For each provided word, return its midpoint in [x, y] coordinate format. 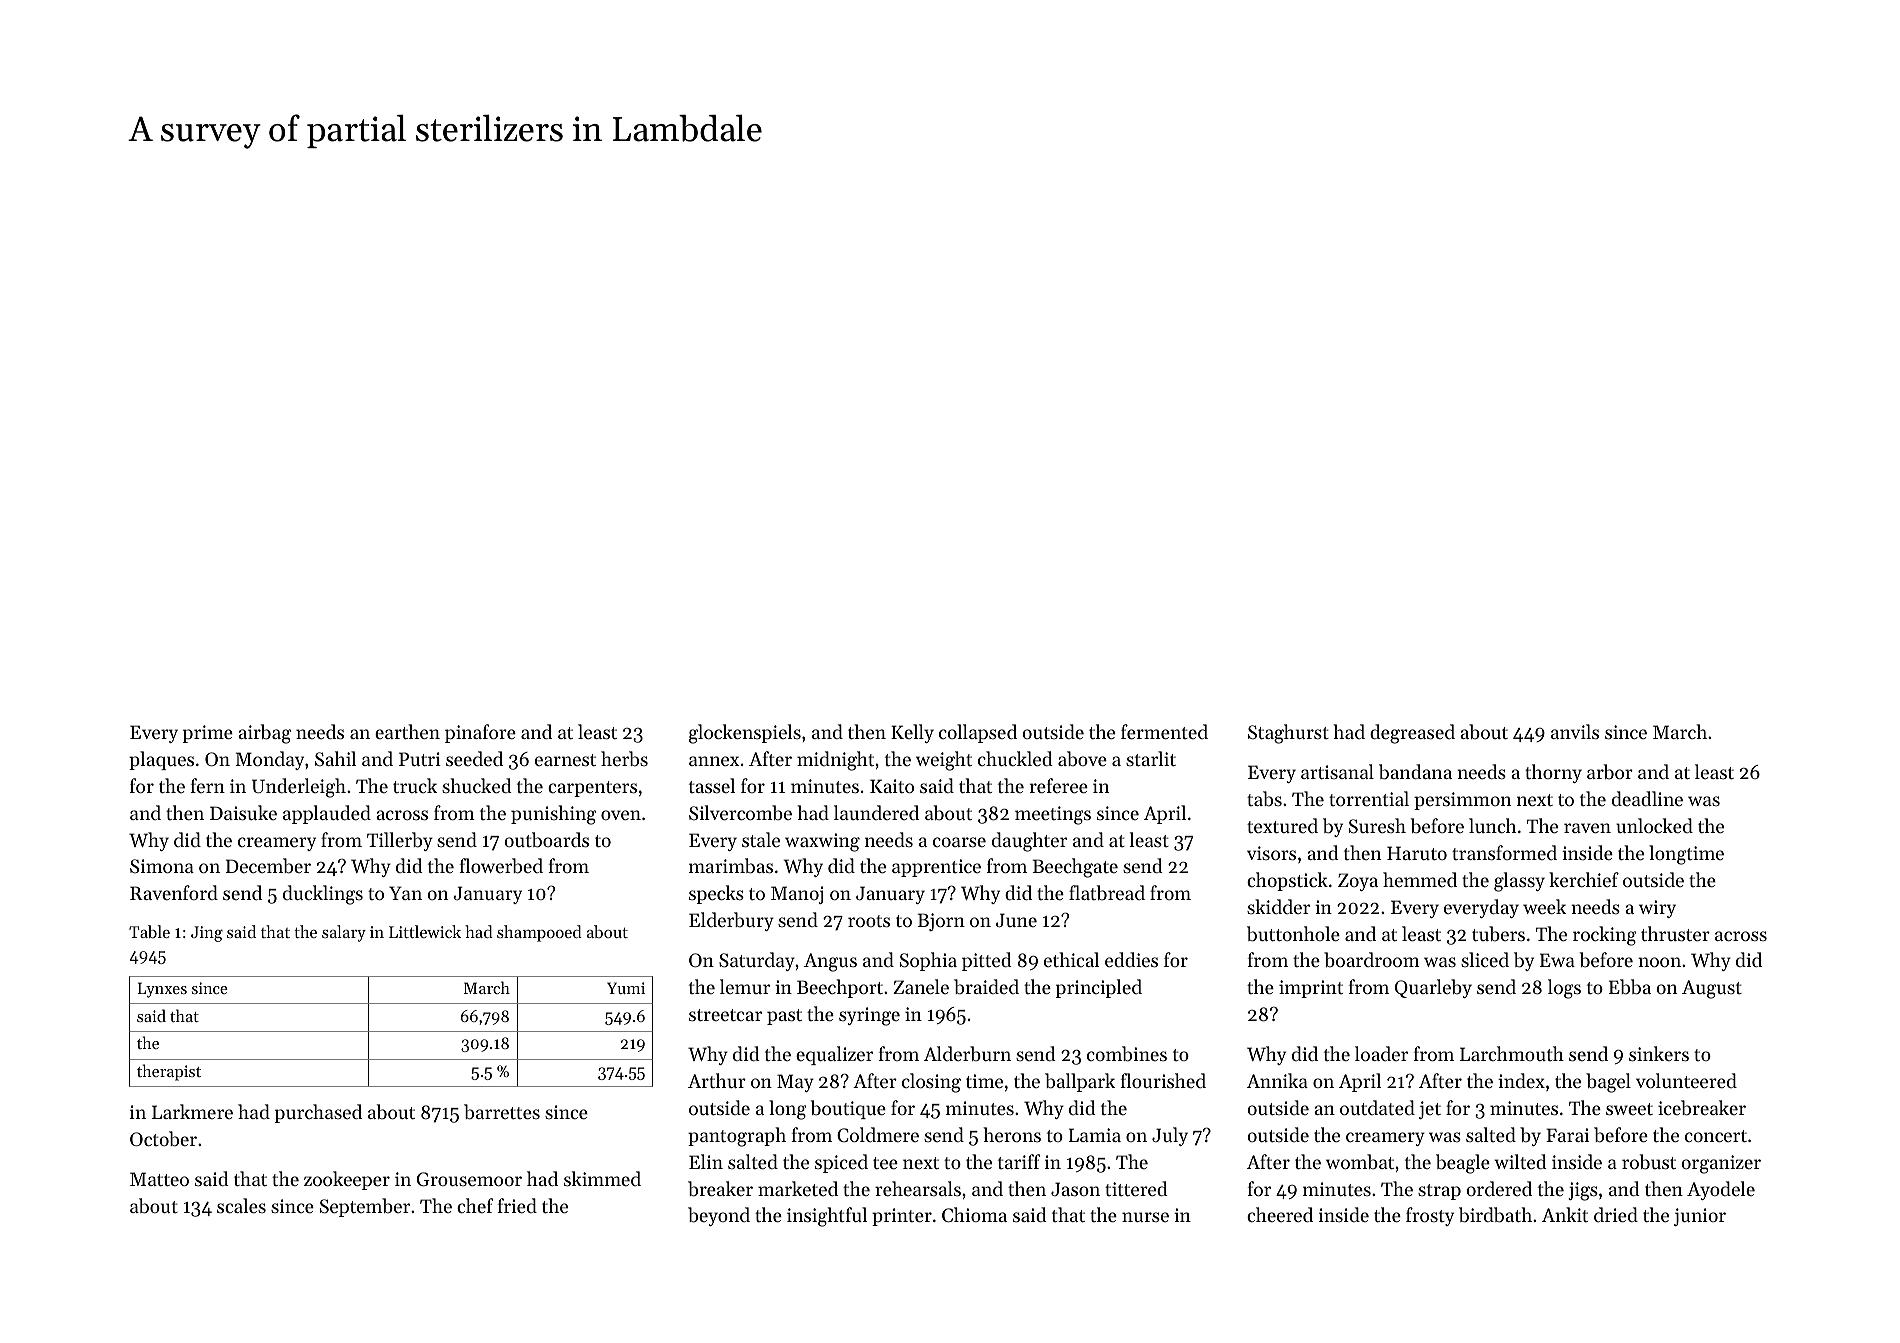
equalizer [834, 1055]
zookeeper [347, 1180]
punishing [553, 815]
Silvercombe [740, 812]
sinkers [1659, 1053]
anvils [1575, 731]
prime [208, 734]
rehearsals [918, 1188]
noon [1659, 962]
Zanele [921, 986]
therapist [169, 1072]
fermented [1164, 731]
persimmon [1462, 801]
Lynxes [162, 990]
